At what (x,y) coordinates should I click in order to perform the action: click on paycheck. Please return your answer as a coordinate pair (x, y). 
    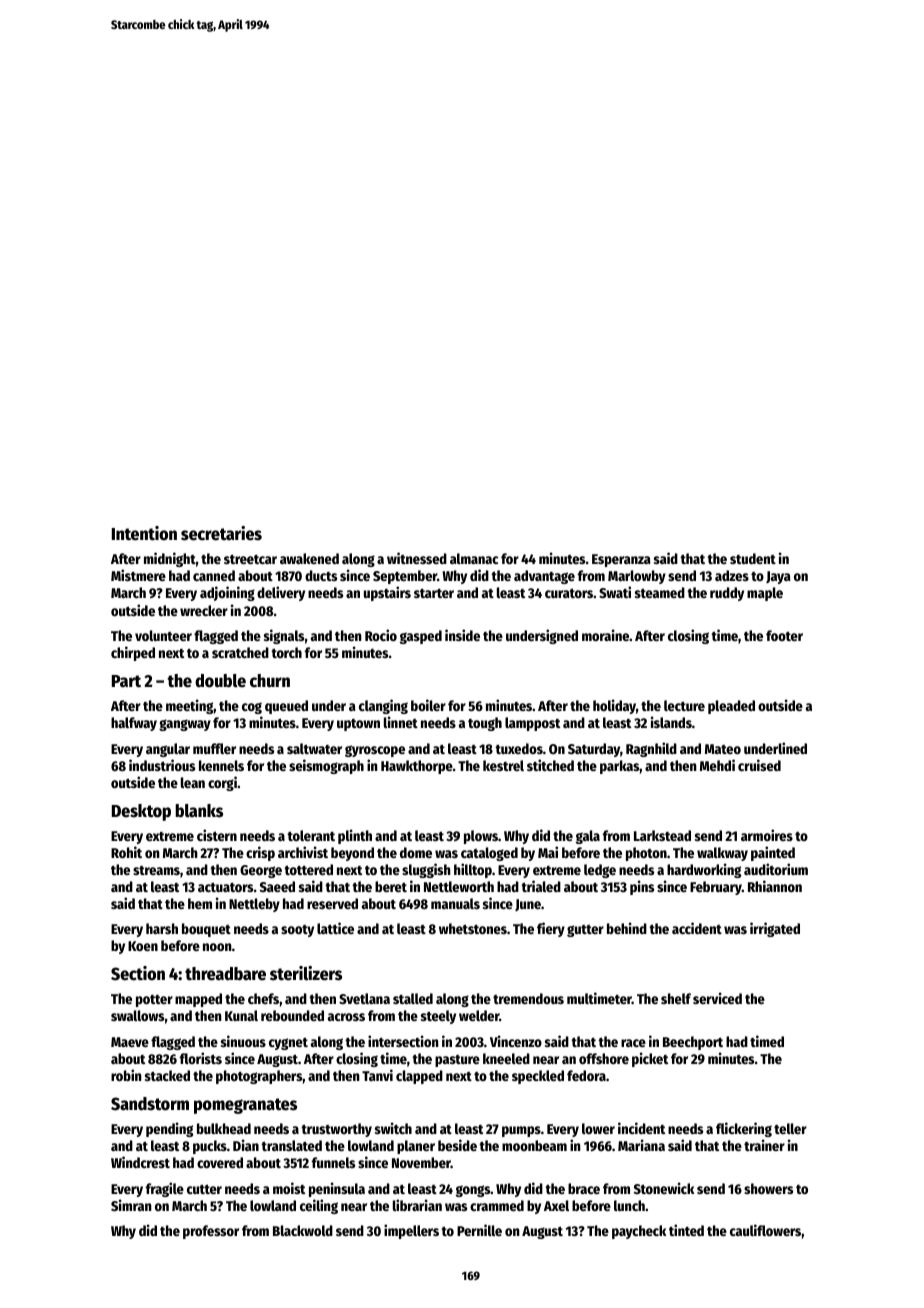
    Looking at the image, I should click on (639, 1232).
